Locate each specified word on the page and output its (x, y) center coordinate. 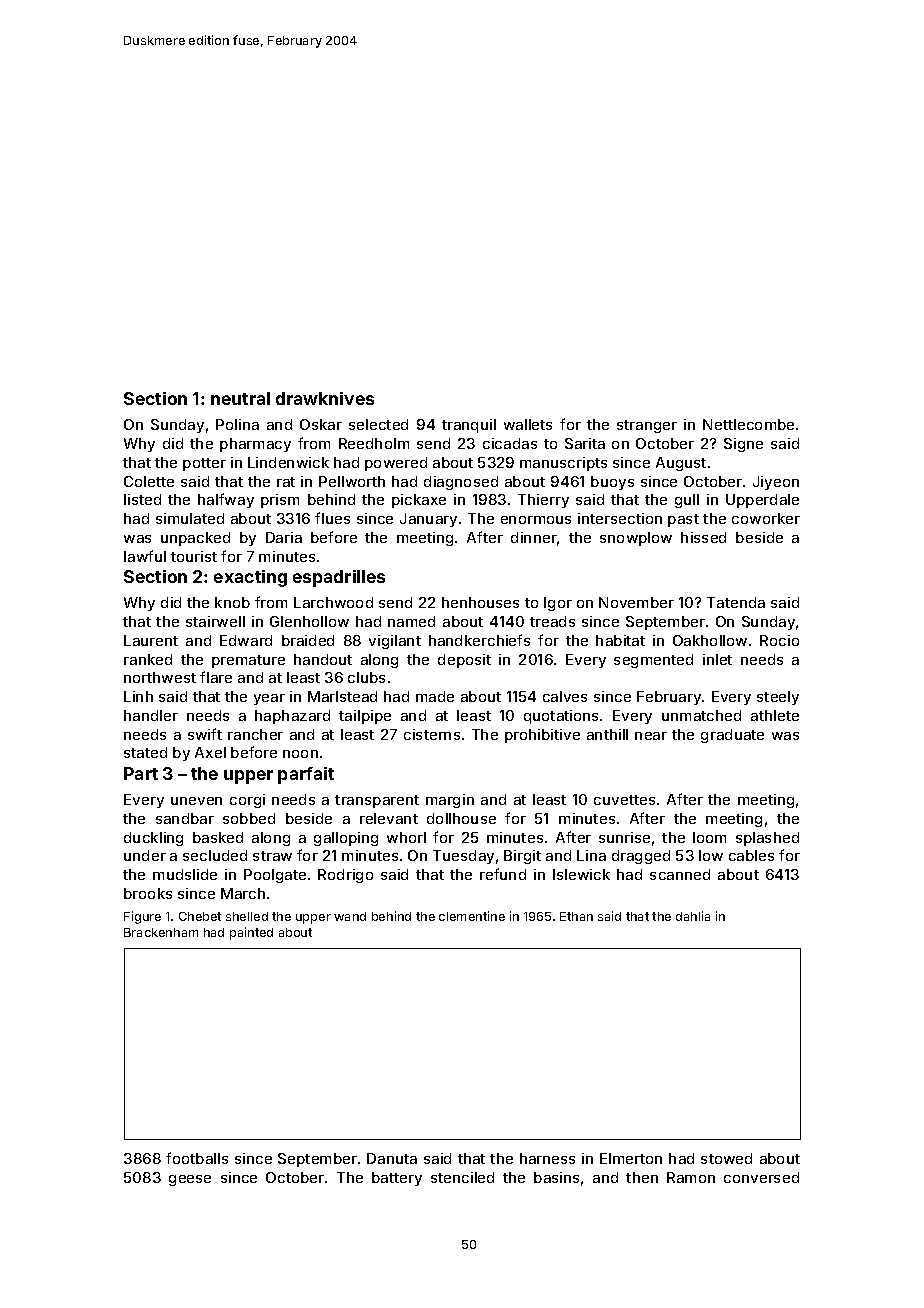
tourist (194, 556)
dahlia (693, 916)
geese (190, 1180)
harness (547, 1158)
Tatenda (736, 602)
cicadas (510, 443)
